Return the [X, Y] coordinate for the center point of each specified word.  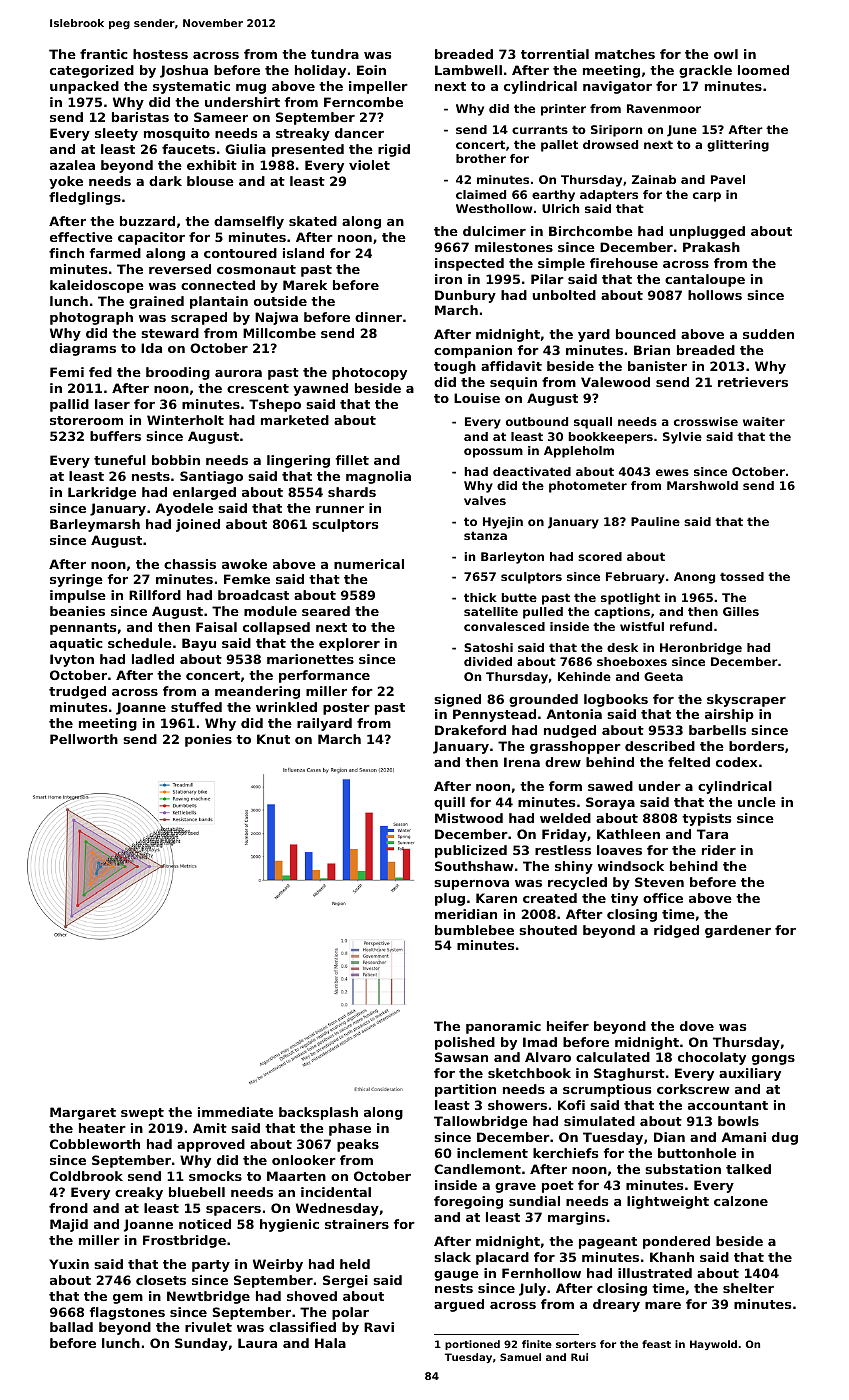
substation [683, 1169]
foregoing [468, 1202]
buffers [115, 436]
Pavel [728, 179]
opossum [493, 453]
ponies [208, 740]
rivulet [208, 1327]
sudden [768, 334]
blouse [210, 181]
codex [736, 762]
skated [313, 221]
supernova [471, 885]
